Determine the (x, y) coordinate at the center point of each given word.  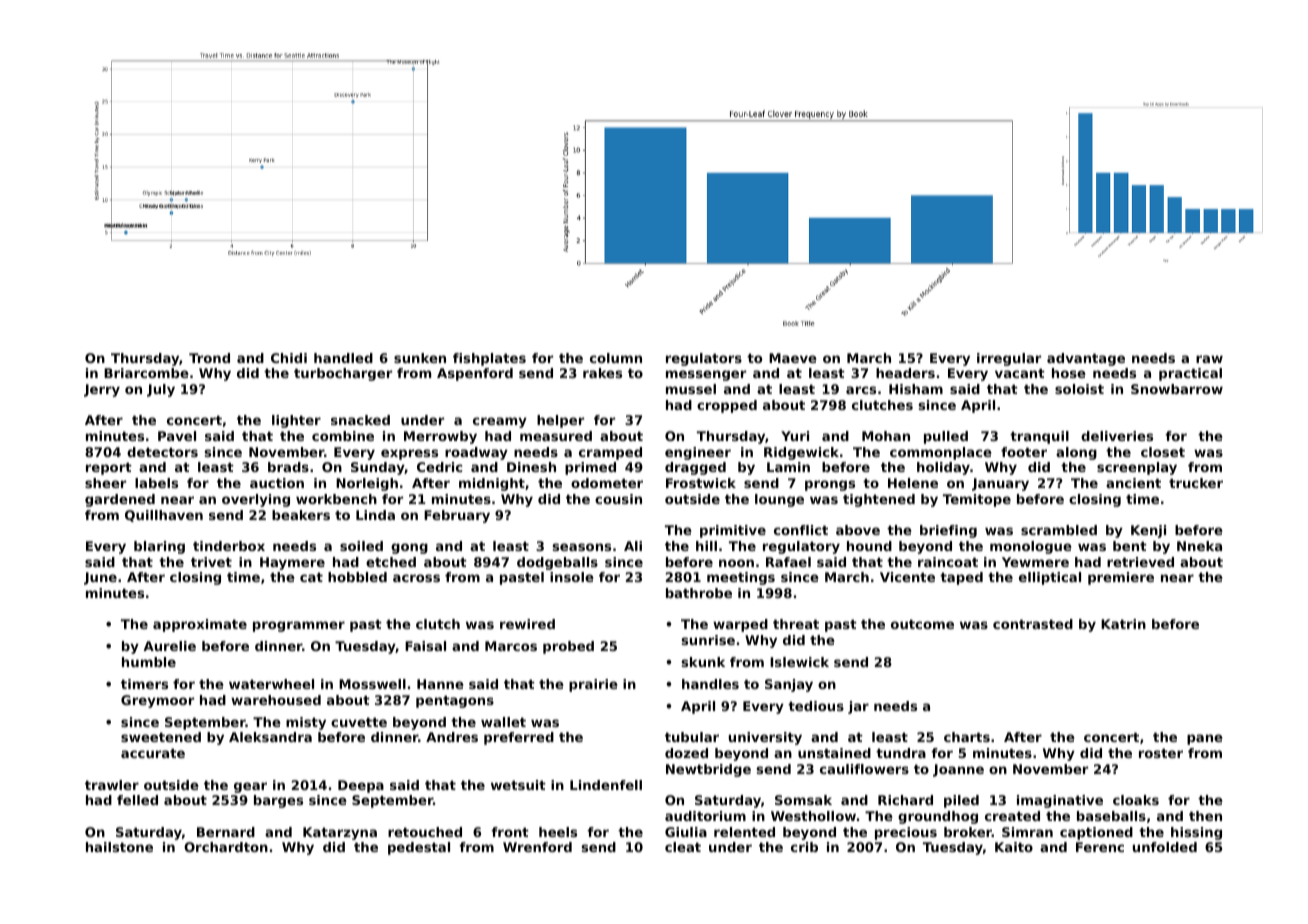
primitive (733, 531)
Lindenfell (606, 785)
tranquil (1039, 437)
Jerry (102, 390)
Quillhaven (164, 516)
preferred (519, 738)
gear (250, 787)
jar (858, 707)
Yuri (795, 436)
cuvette (359, 722)
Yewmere (1035, 562)
